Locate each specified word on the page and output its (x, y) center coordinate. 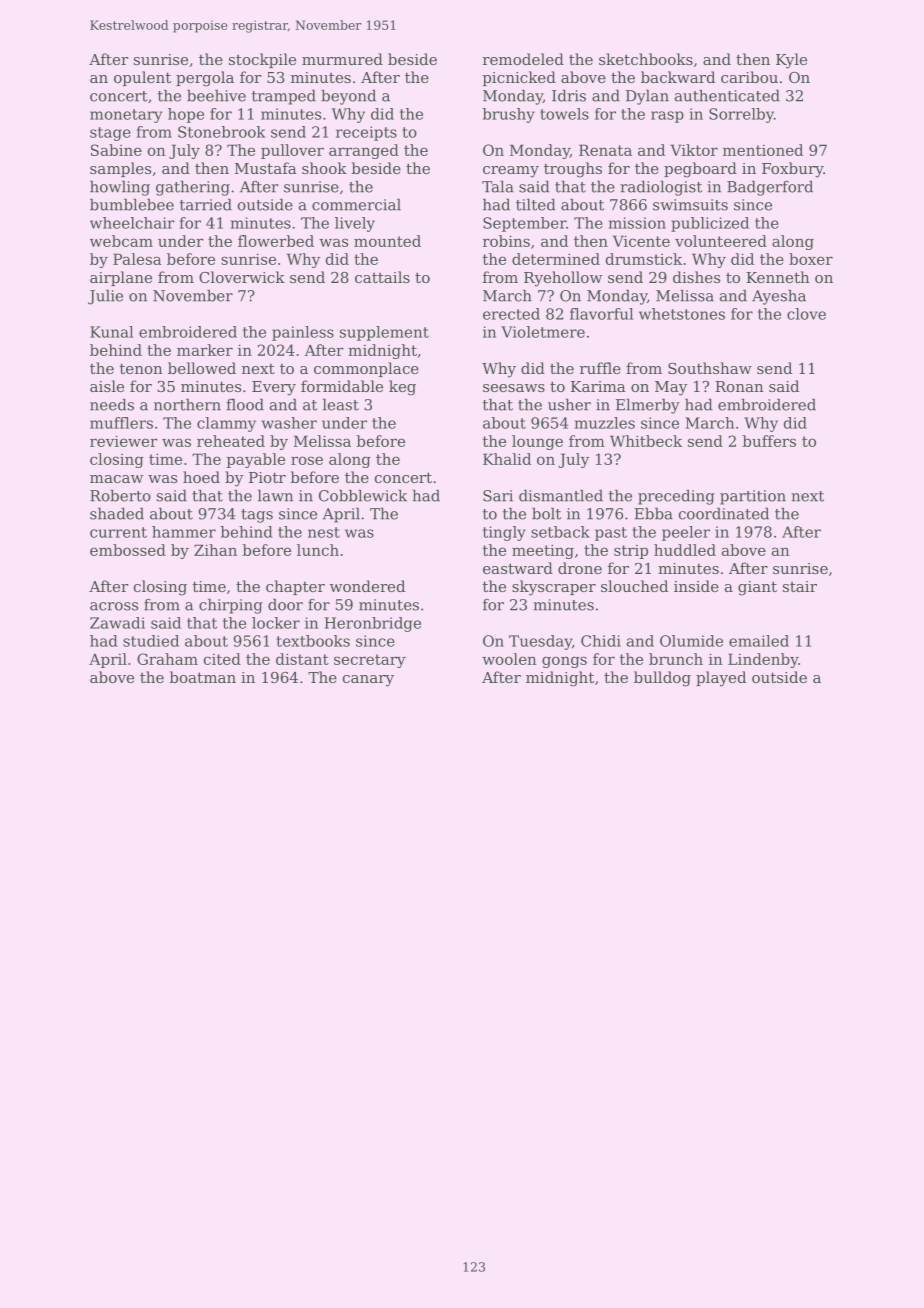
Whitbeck (646, 441)
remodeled (523, 59)
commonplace (366, 369)
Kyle (791, 61)
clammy (226, 424)
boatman (203, 677)
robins (506, 241)
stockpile (262, 60)
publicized (710, 224)
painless (303, 333)
